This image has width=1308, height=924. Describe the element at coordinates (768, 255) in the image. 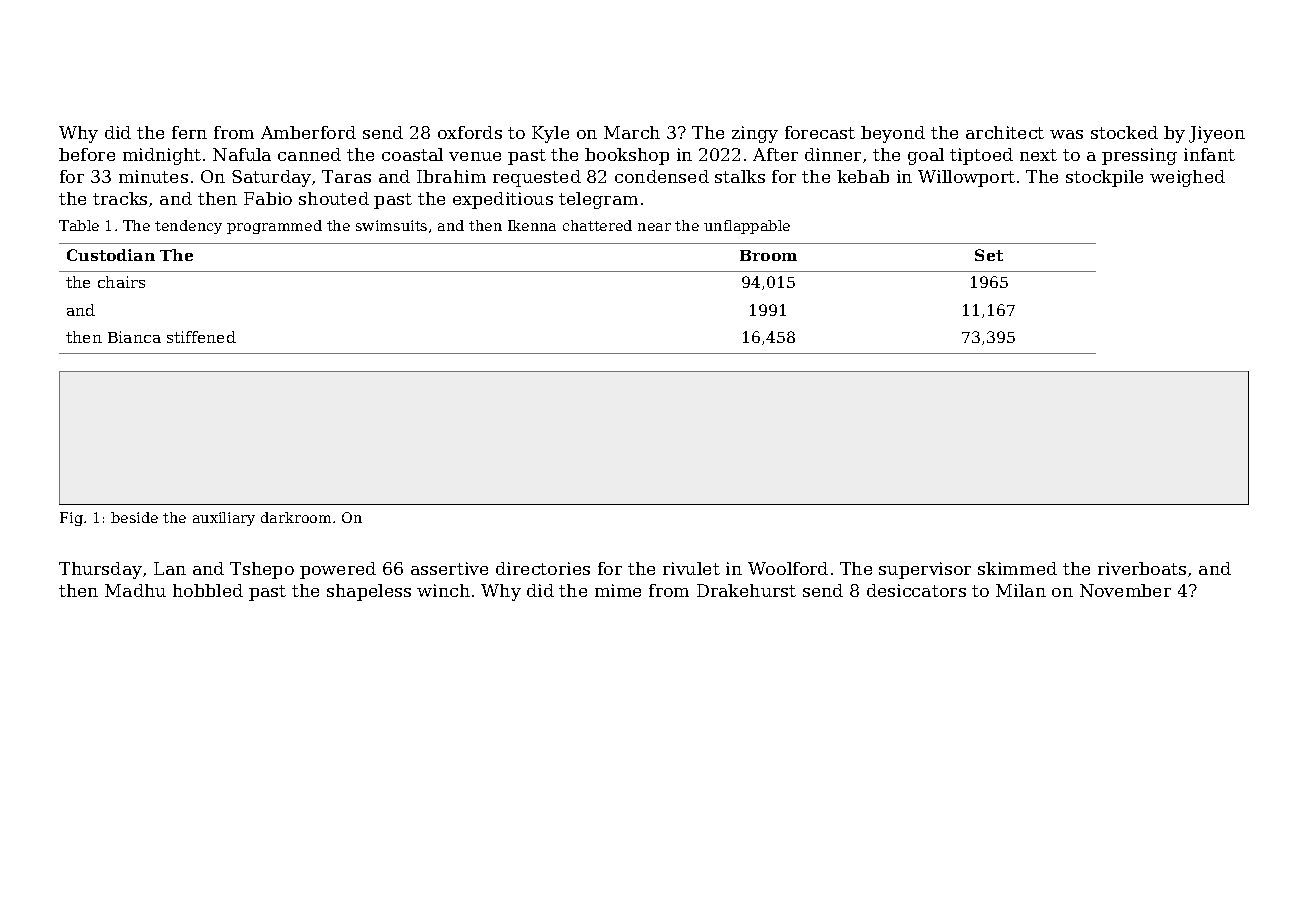

I see `Broom` at that location.
